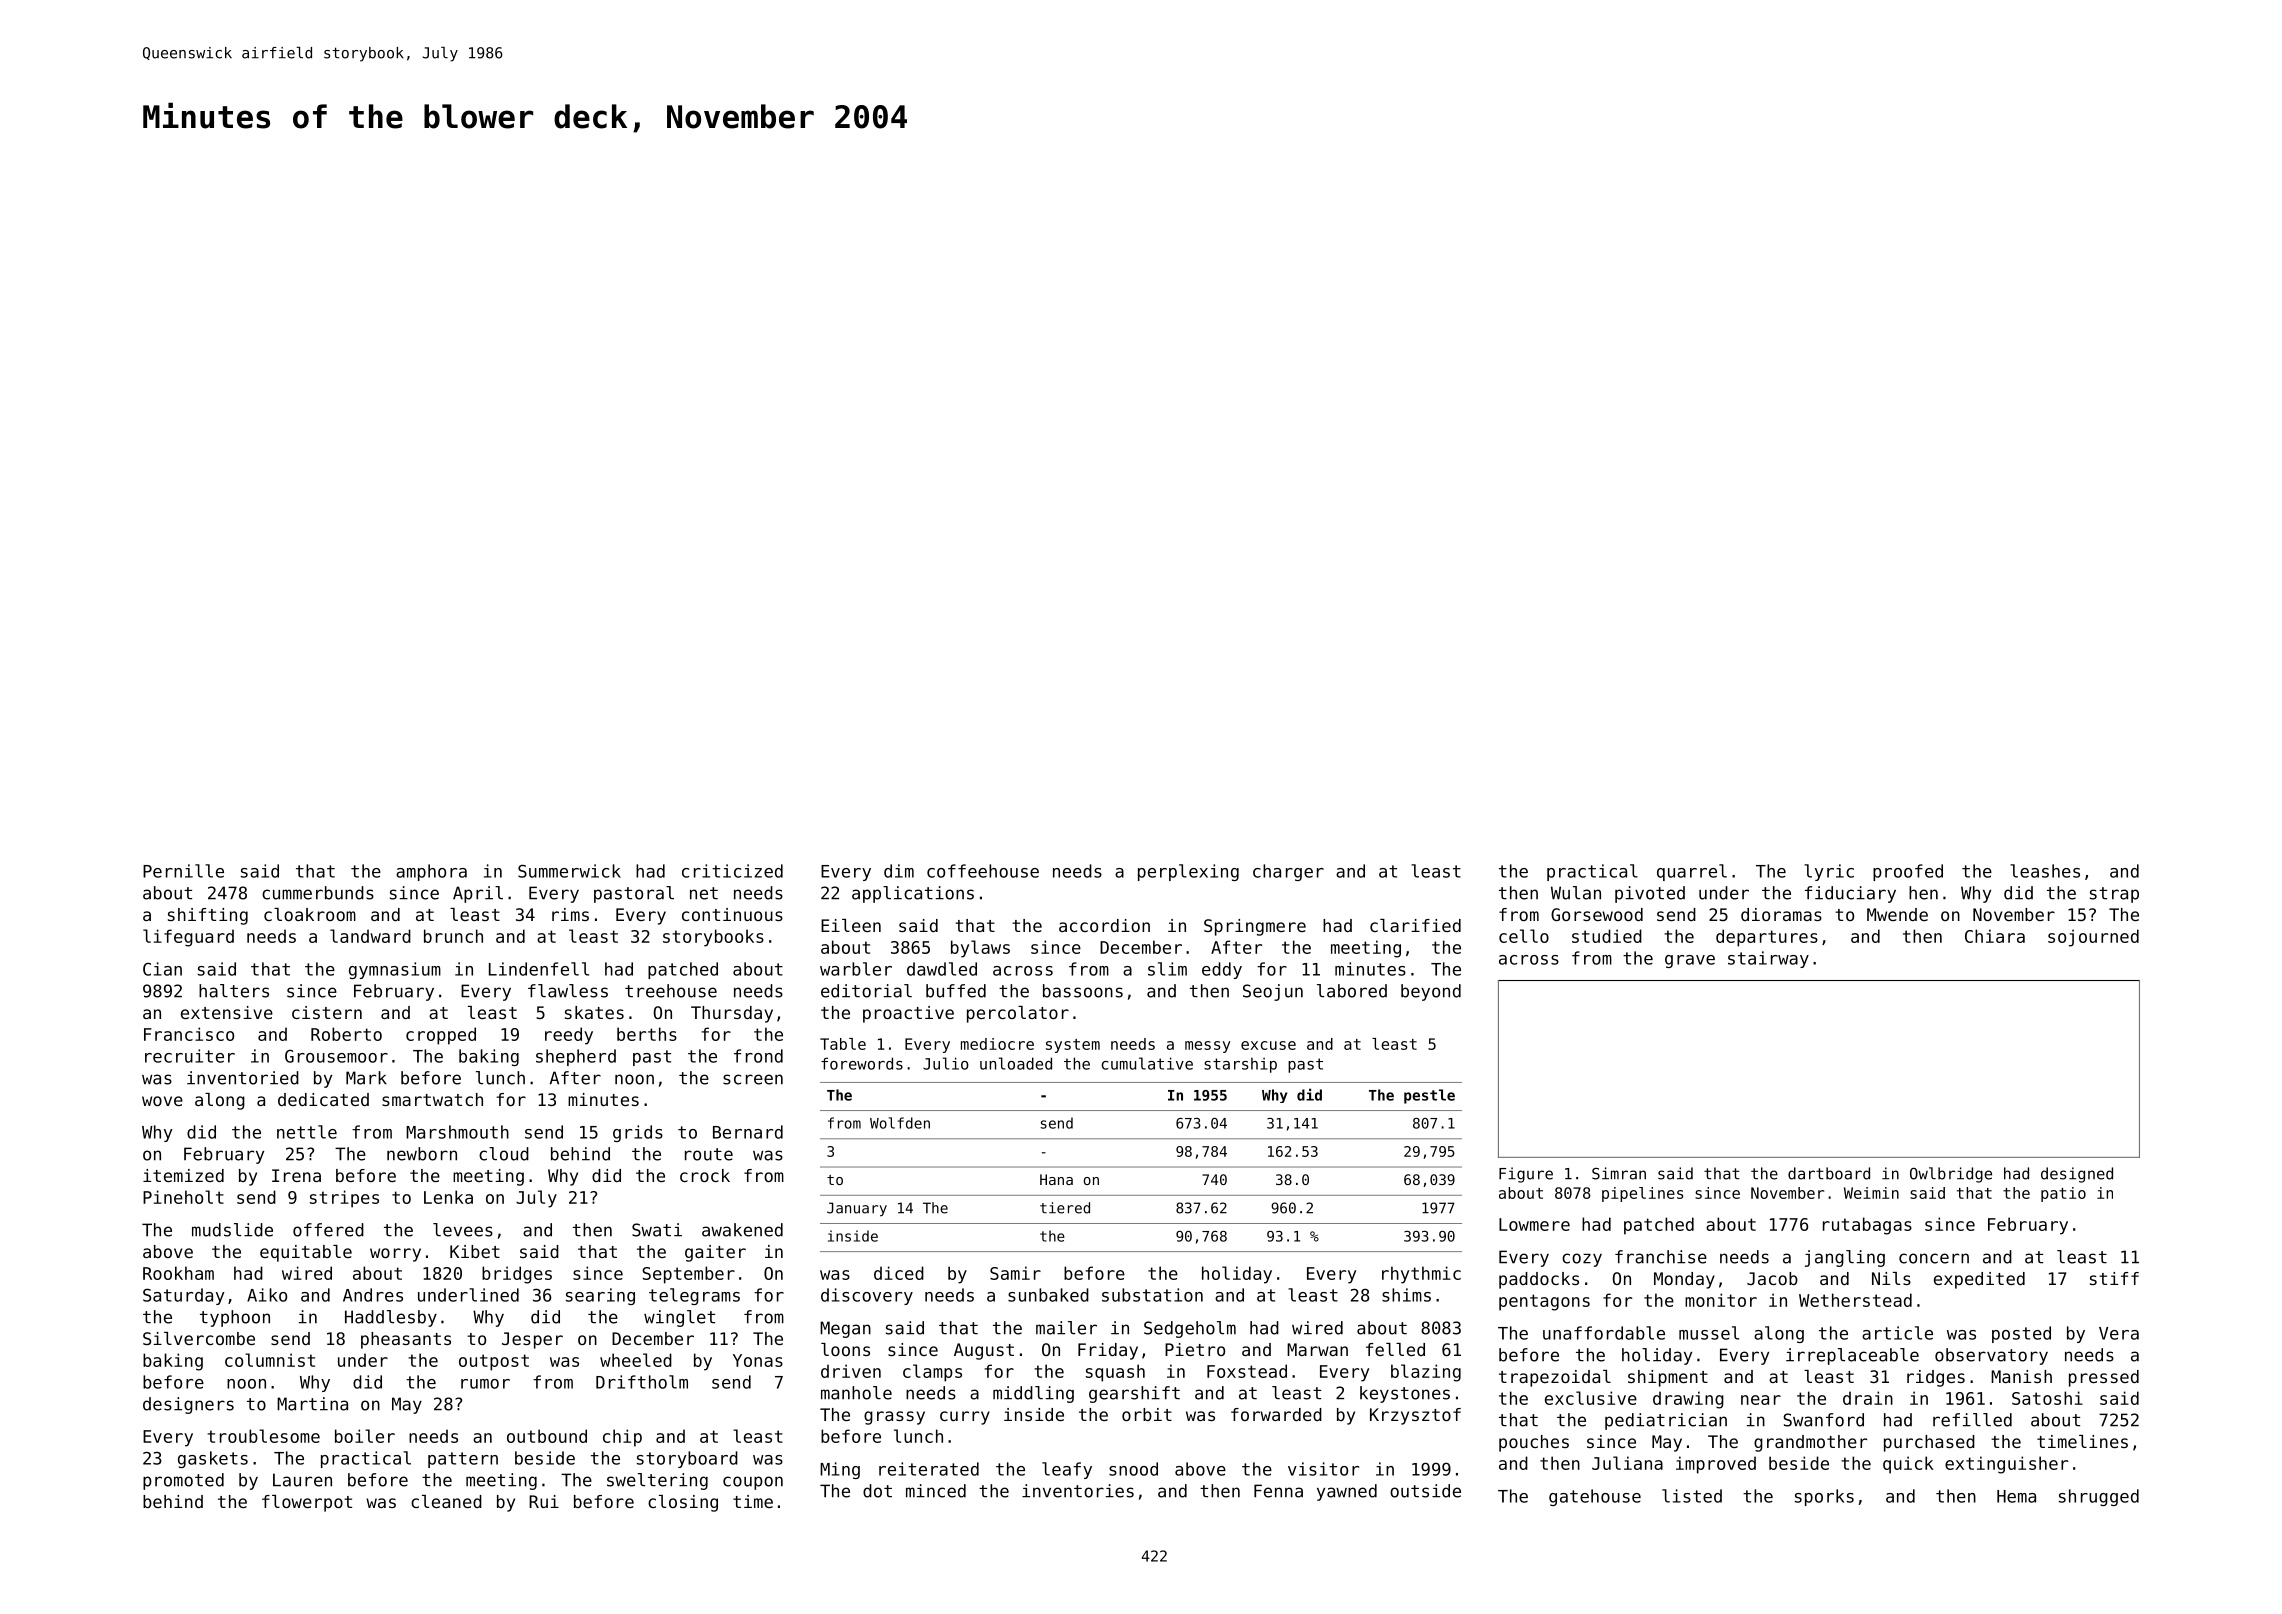 The height and width of the page is (1614, 2282). I want to click on gearshift, so click(1134, 1394).
